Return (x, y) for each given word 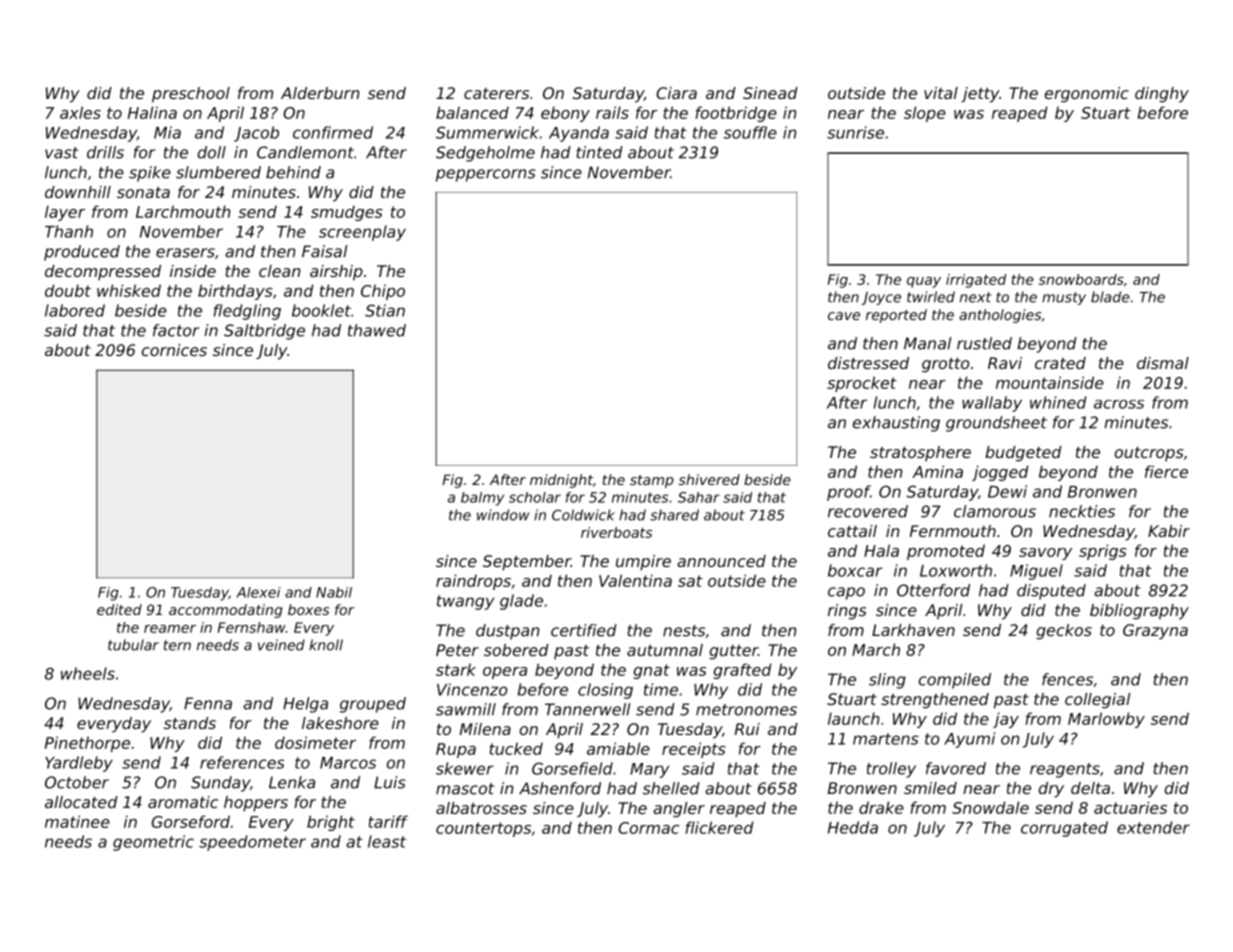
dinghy (1162, 95)
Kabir (1169, 531)
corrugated (1064, 829)
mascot (465, 789)
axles (80, 112)
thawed (377, 330)
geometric (153, 843)
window (503, 515)
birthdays (235, 292)
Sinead (770, 93)
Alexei (258, 592)
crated (1060, 363)
